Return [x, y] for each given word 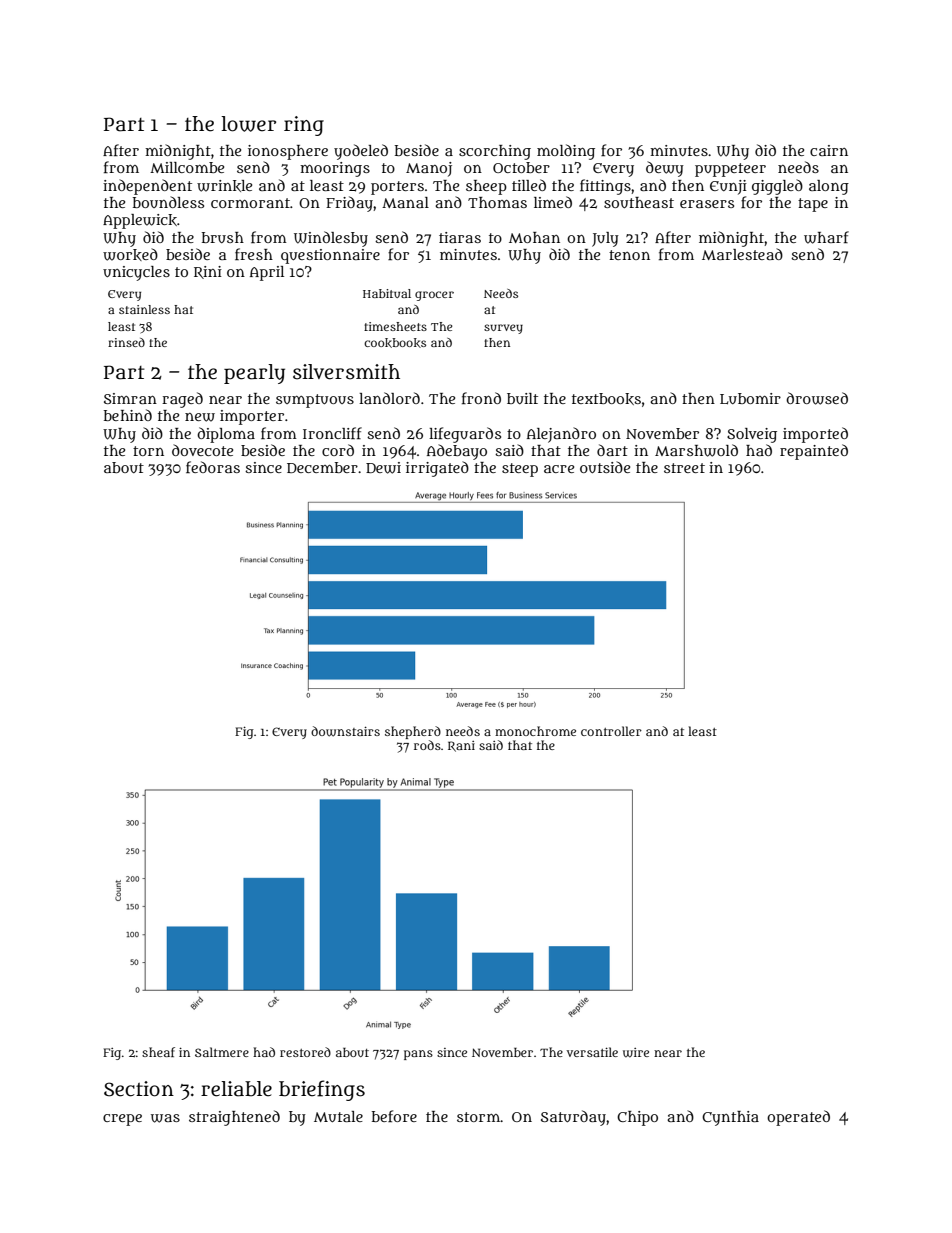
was [165, 1118]
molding [566, 152]
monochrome [535, 731]
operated [798, 1118]
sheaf [158, 1052]
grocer [434, 296]
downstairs [345, 731]
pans [418, 1055]
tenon [629, 255]
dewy [665, 169]
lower [248, 124]
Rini [208, 272]
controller [611, 731]
